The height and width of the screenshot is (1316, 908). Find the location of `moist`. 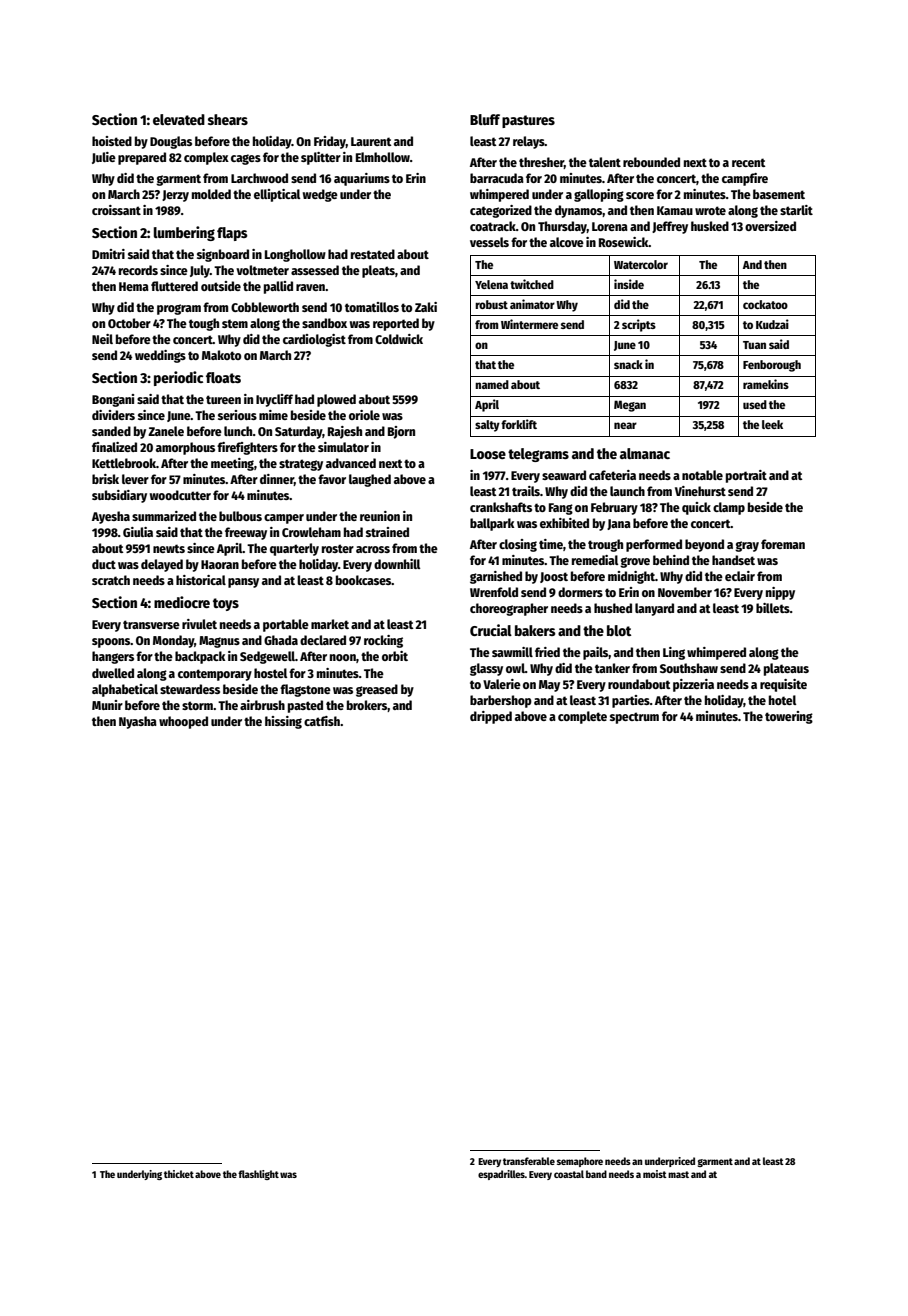

moist is located at coordinates (655, 1174).
